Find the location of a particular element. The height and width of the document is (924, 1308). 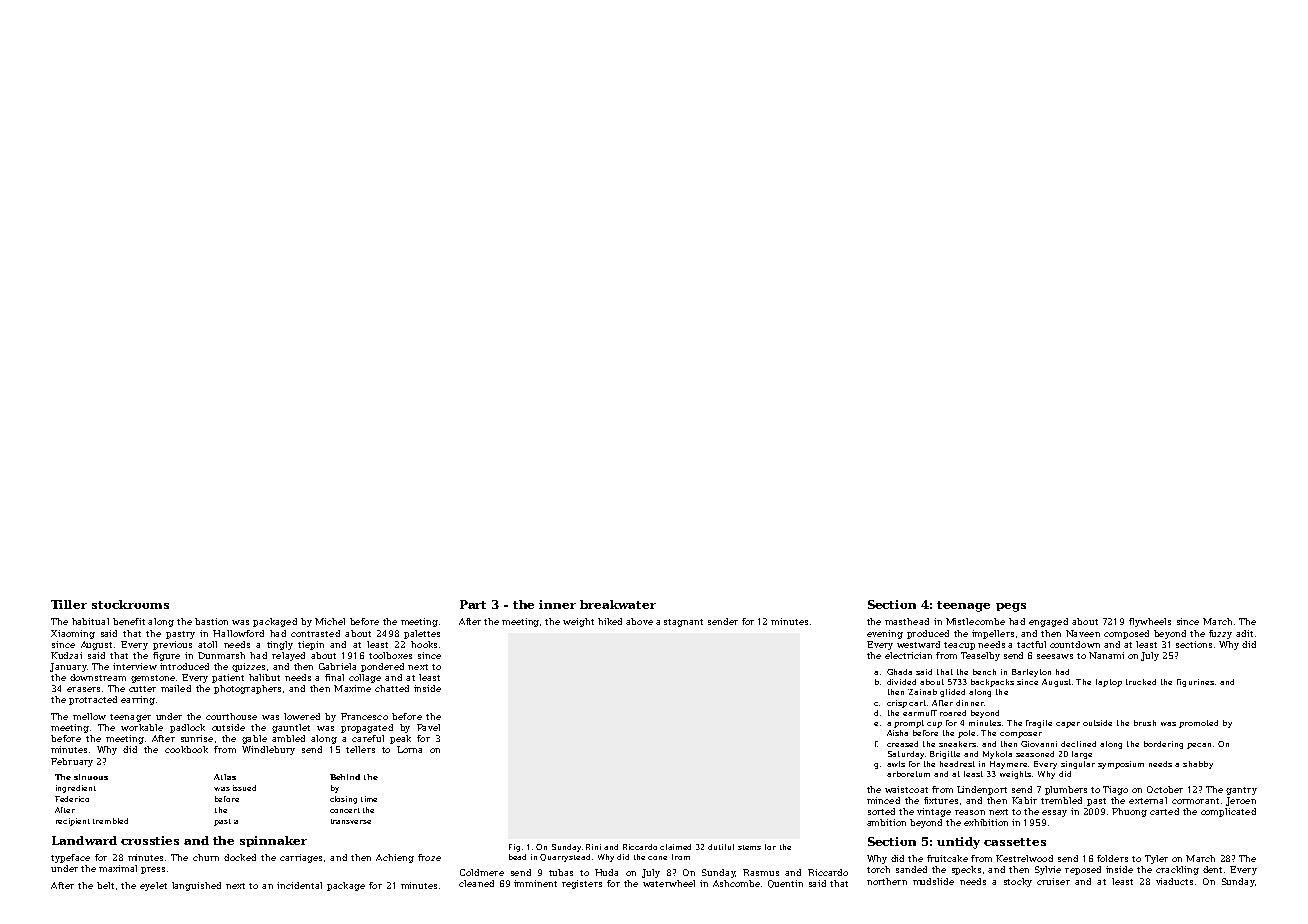

seesaws is located at coordinates (1055, 656).
